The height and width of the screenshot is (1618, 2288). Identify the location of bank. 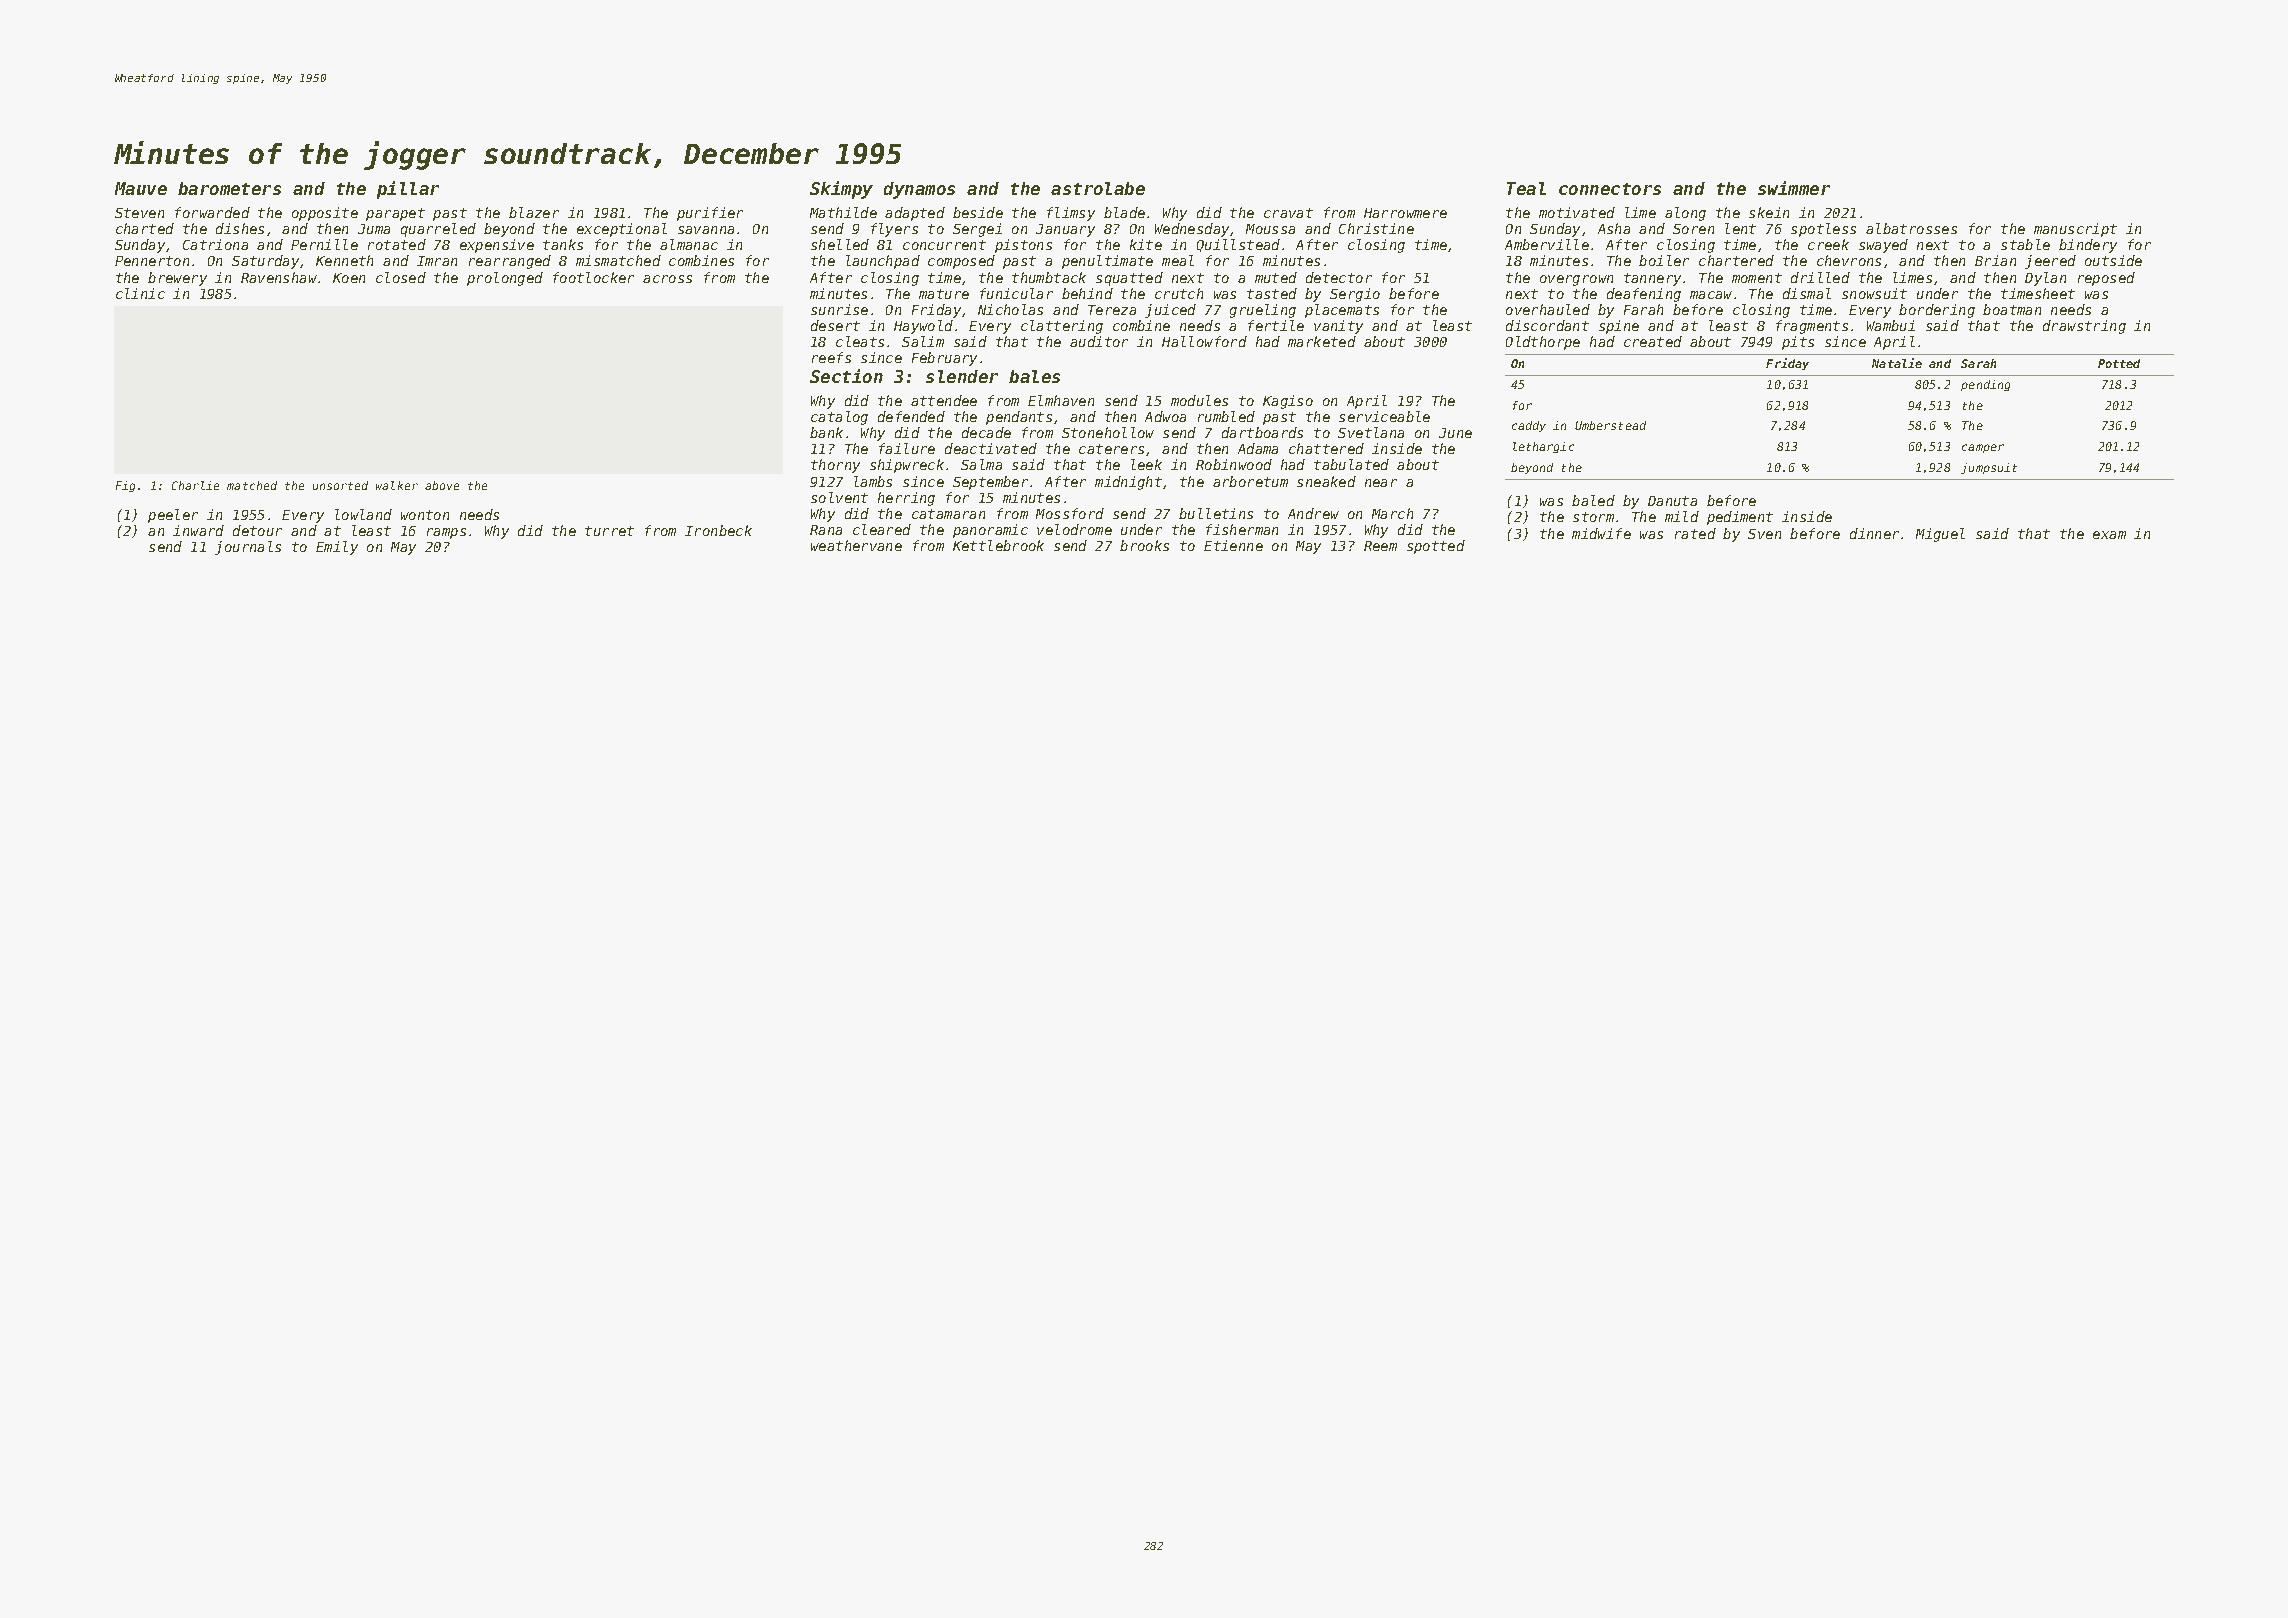
(826, 432).
